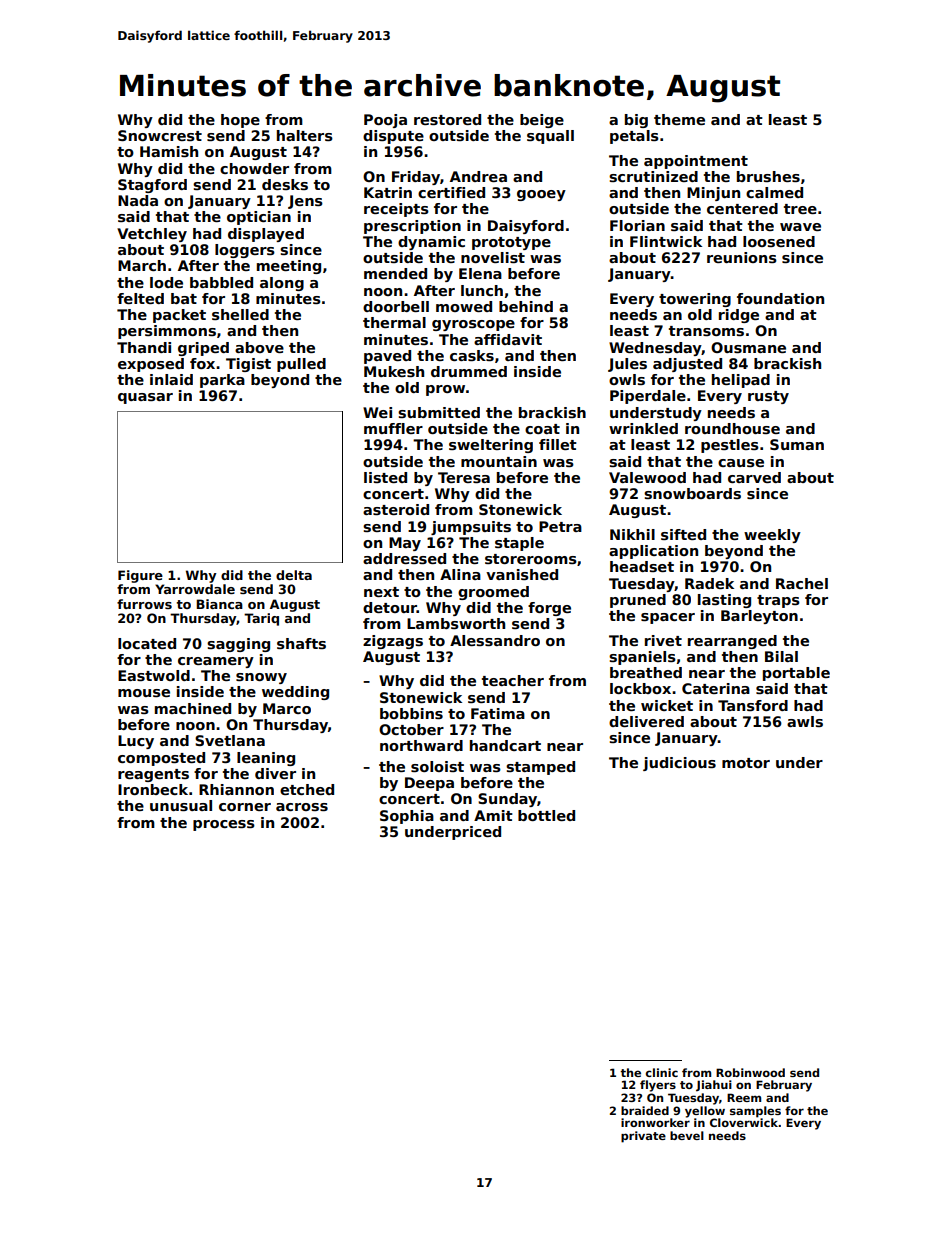  I want to click on theme, so click(679, 119).
